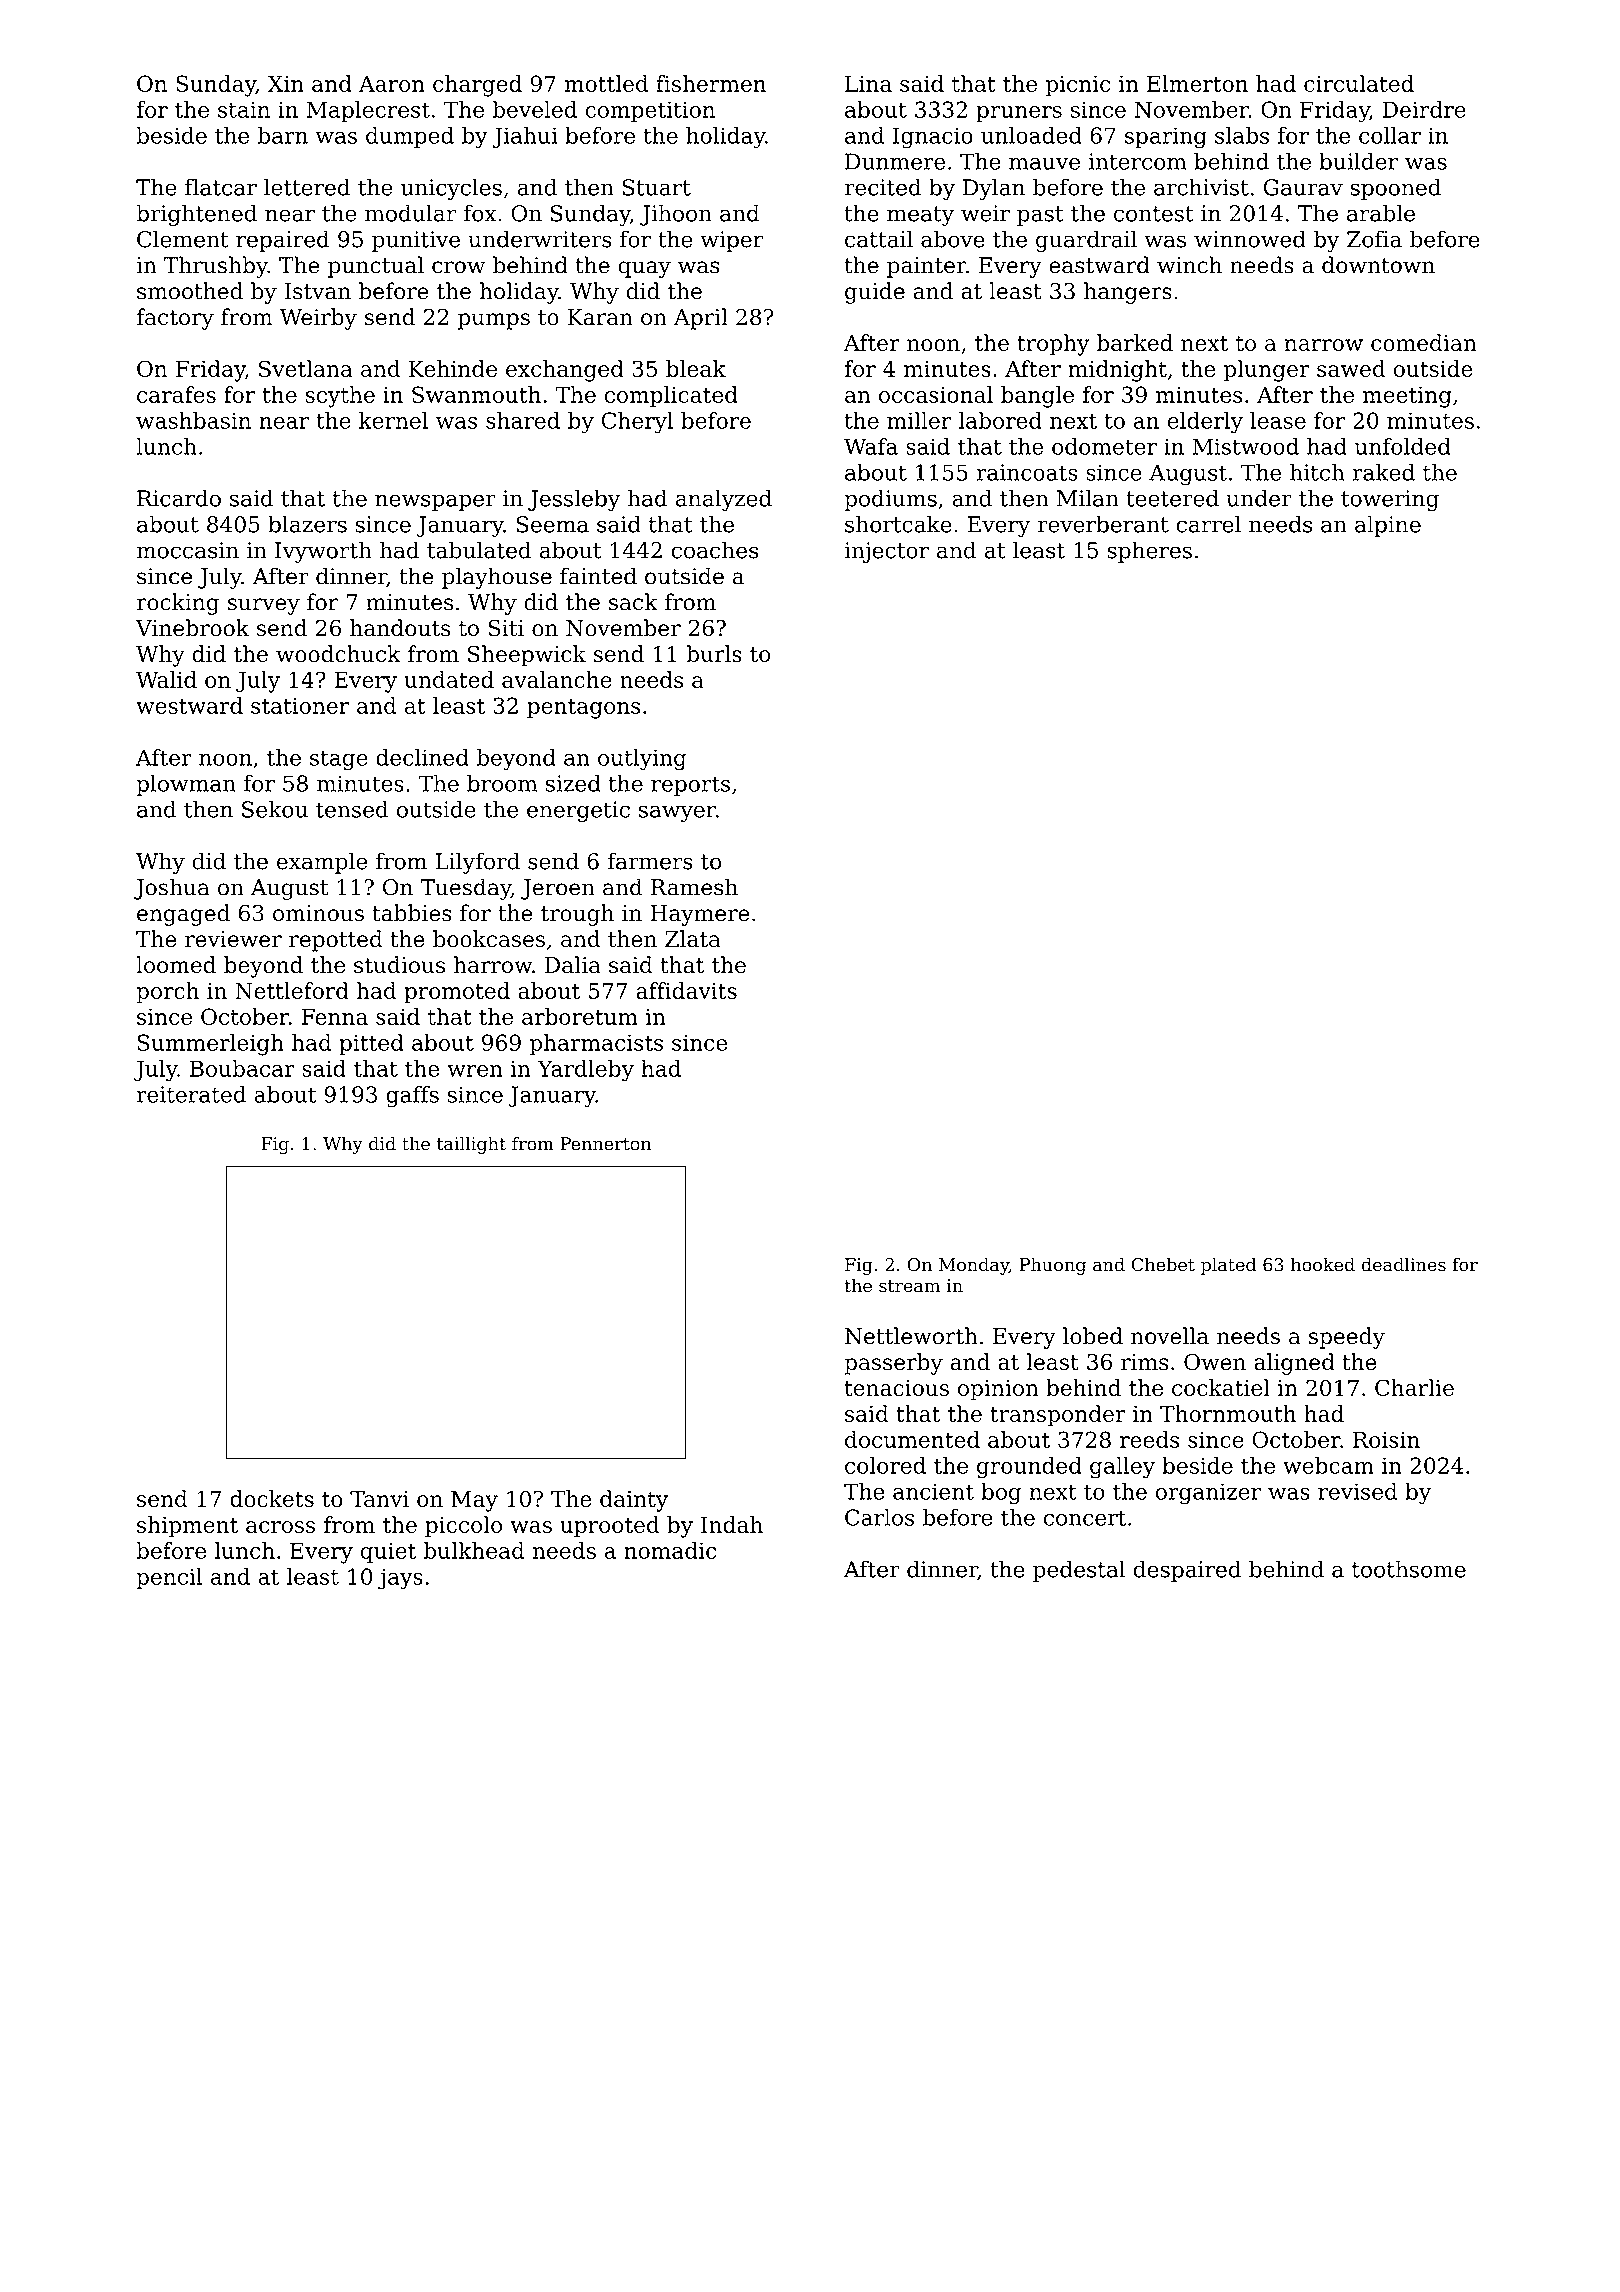  Describe the element at coordinates (1163, 1264) in the screenshot. I see `Chebet` at that location.
